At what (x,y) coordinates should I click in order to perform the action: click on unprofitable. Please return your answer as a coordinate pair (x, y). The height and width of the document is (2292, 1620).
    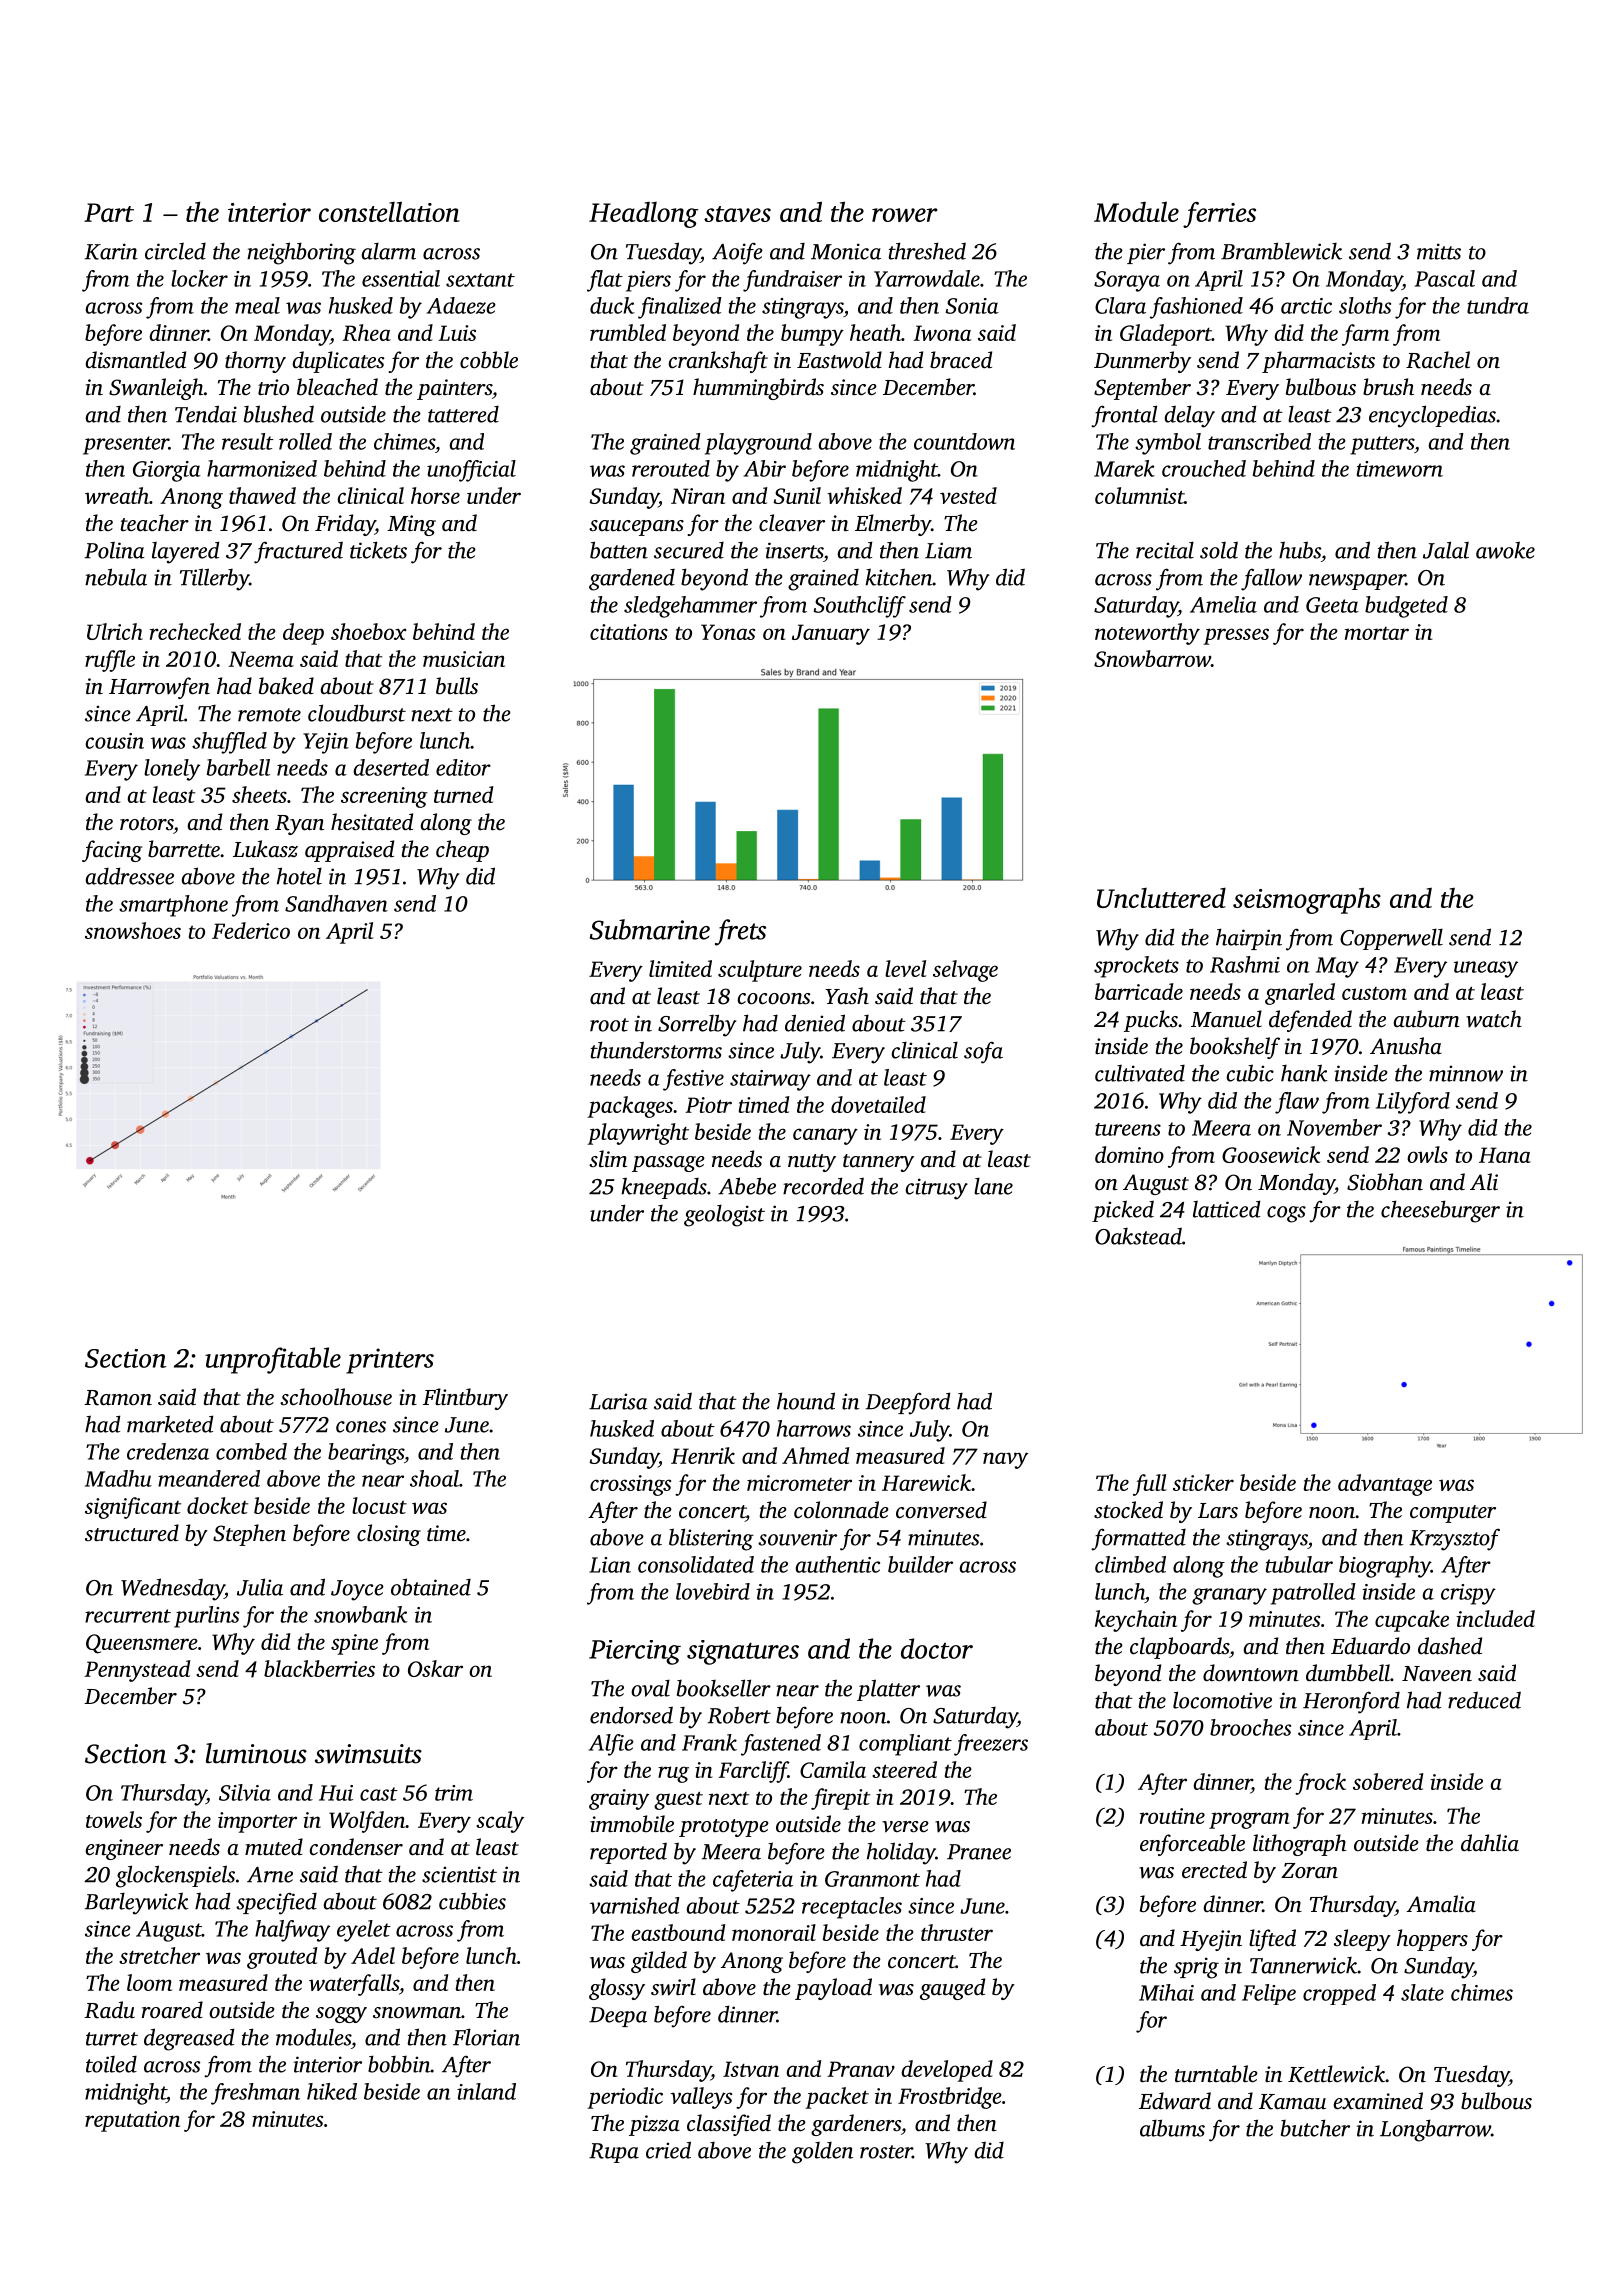
    Looking at the image, I should click on (273, 1360).
